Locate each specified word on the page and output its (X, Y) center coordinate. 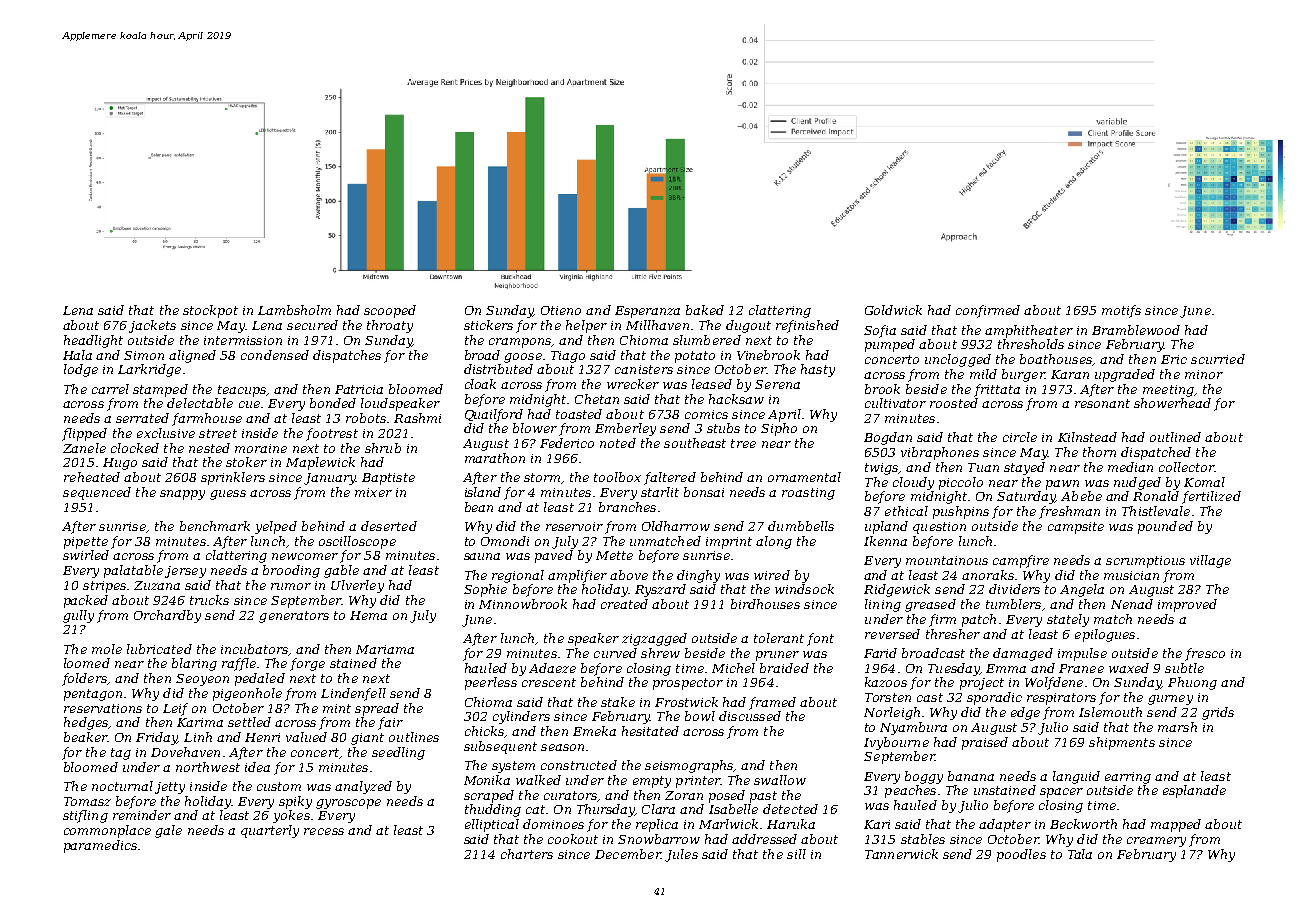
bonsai (704, 492)
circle (1020, 437)
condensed (275, 355)
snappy (182, 495)
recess (324, 831)
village (1210, 561)
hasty (818, 370)
